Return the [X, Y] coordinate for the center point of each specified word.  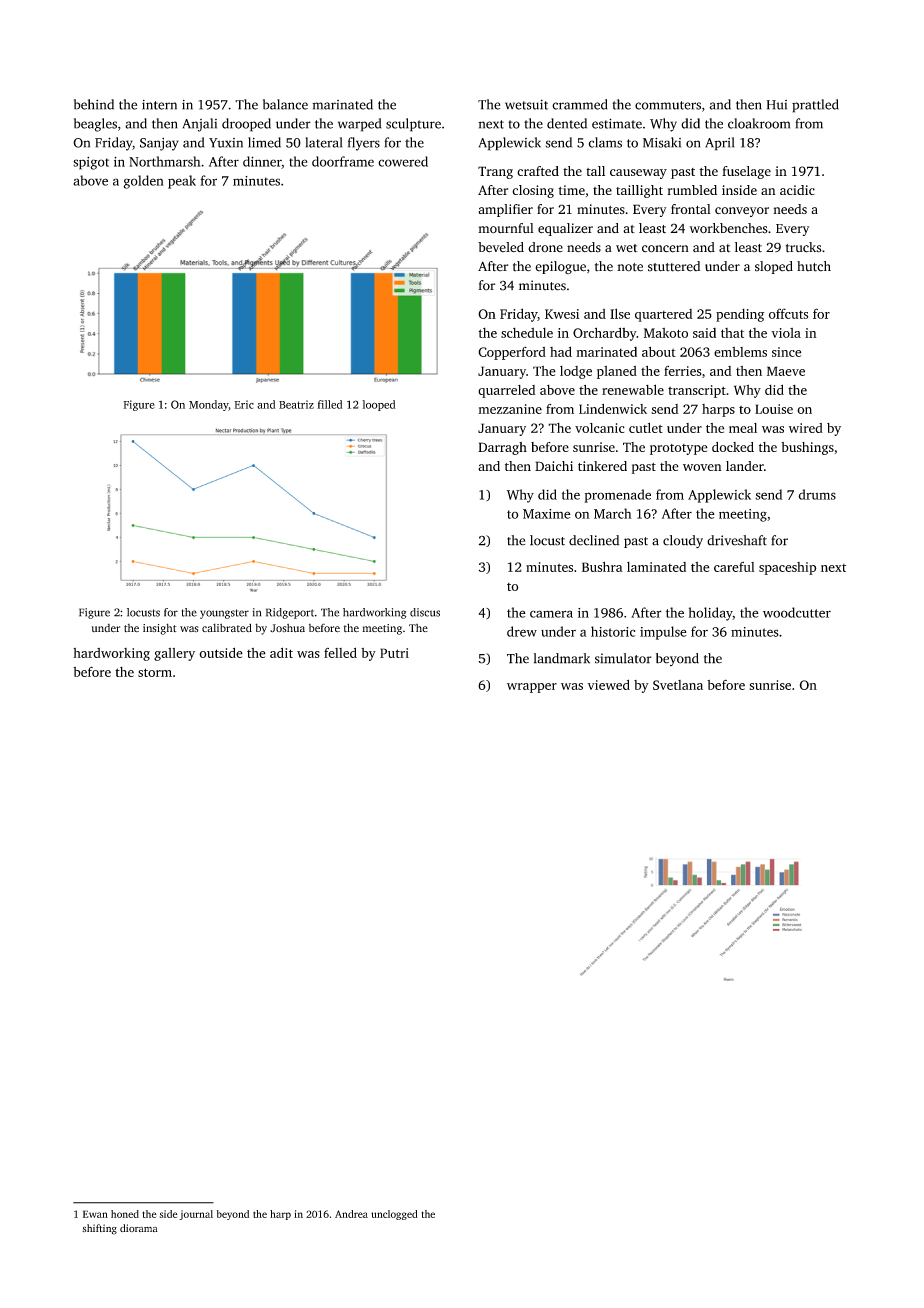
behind [94, 104]
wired [806, 428]
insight [160, 629]
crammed [579, 104]
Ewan [95, 1214]
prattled [815, 106]
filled [330, 404]
